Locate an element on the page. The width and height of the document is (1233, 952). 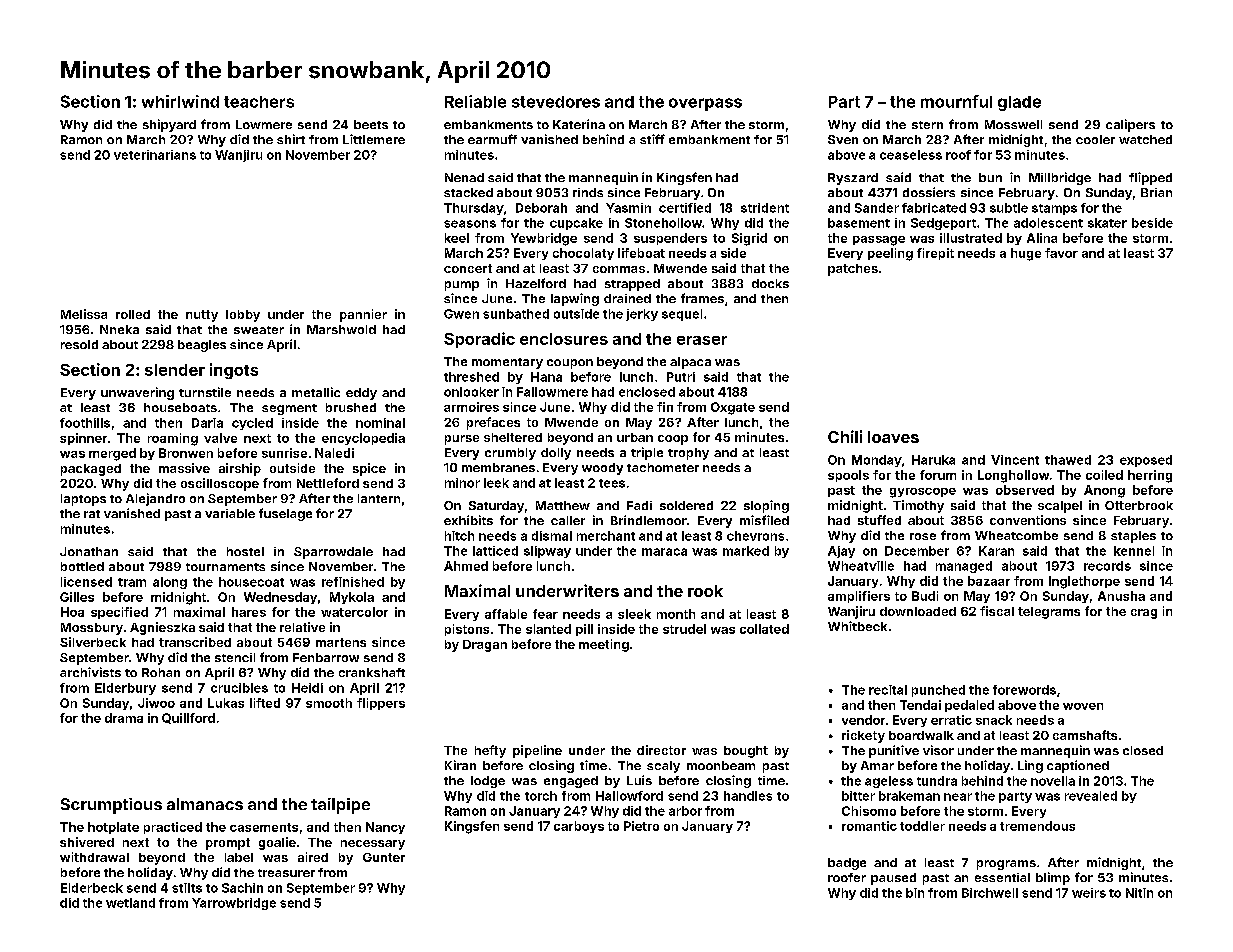
Pietro is located at coordinates (641, 826).
